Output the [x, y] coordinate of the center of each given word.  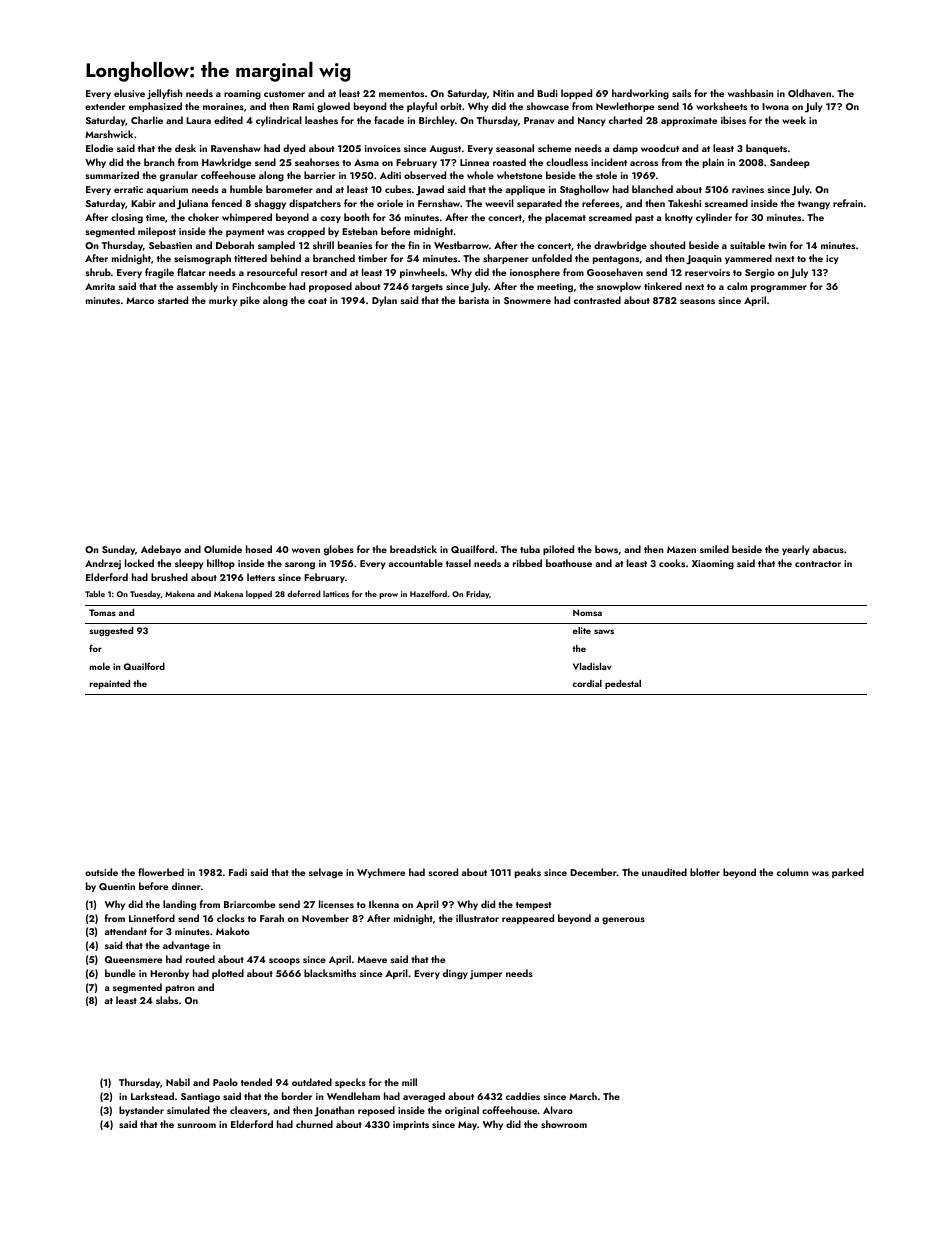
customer [284, 94]
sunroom [196, 1125]
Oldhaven [809, 93]
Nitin [503, 93]
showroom [564, 1124]
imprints [411, 1125]
